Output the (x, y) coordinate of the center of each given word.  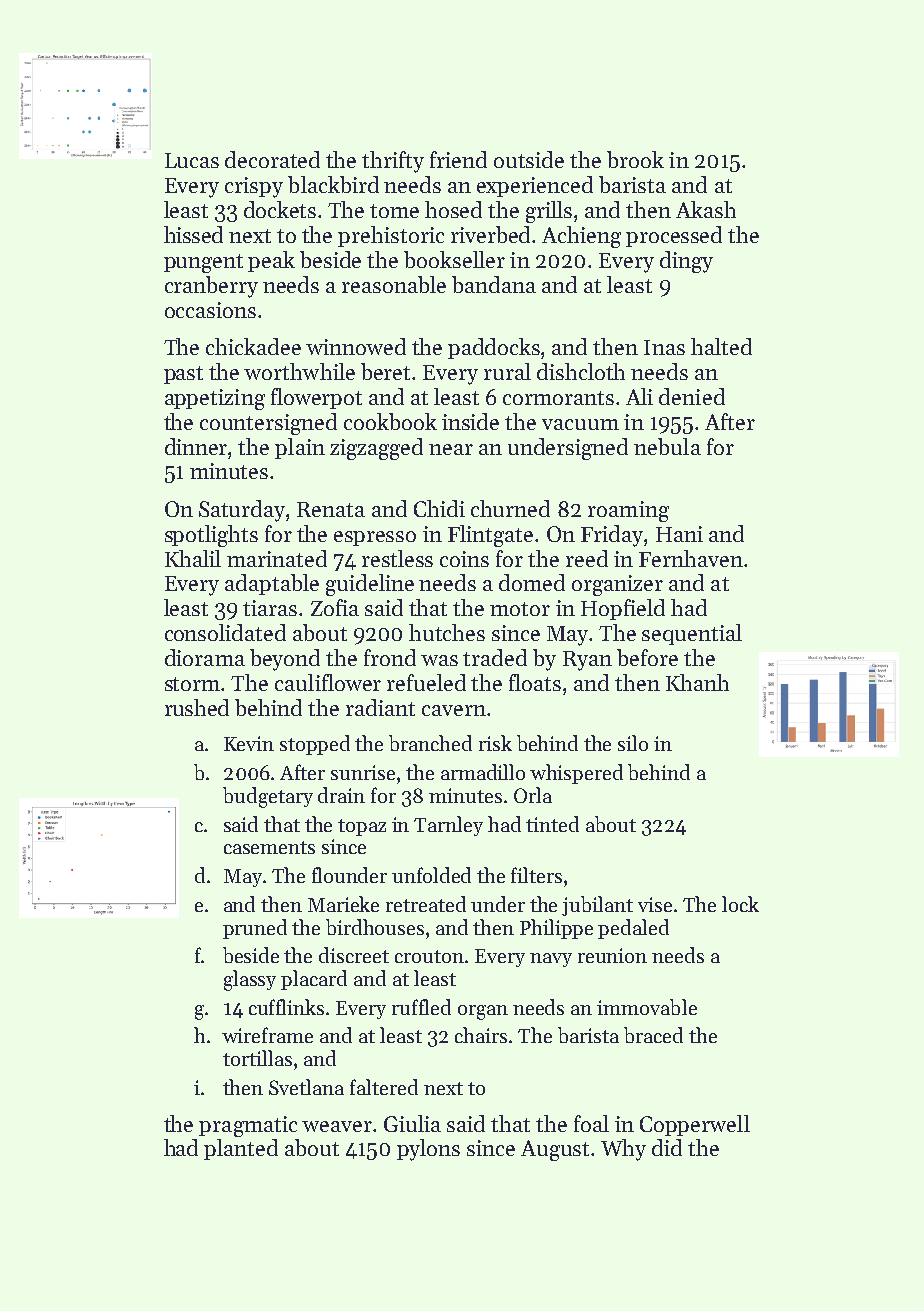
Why (623, 1150)
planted (241, 1149)
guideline (370, 585)
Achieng (581, 237)
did (667, 1147)
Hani (679, 534)
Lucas (192, 160)
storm (193, 684)
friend (458, 159)
